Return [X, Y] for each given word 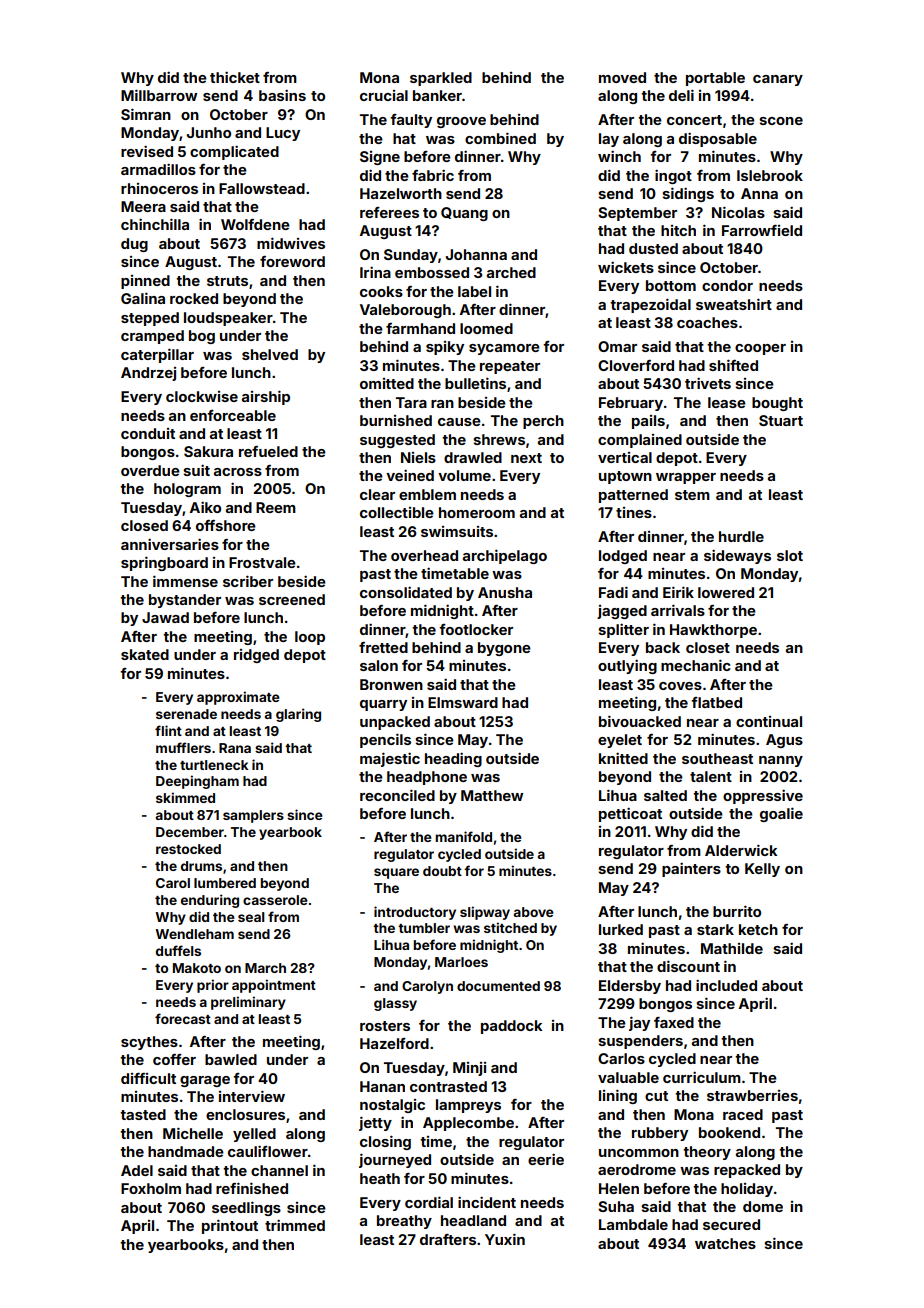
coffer [174, 1059]
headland [473, 1220]
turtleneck [214, 765]
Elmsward [463, 702]
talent [711, 776]
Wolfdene [255, 224]
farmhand [420, 328]
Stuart [781, 420]
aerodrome [637, 1169]
